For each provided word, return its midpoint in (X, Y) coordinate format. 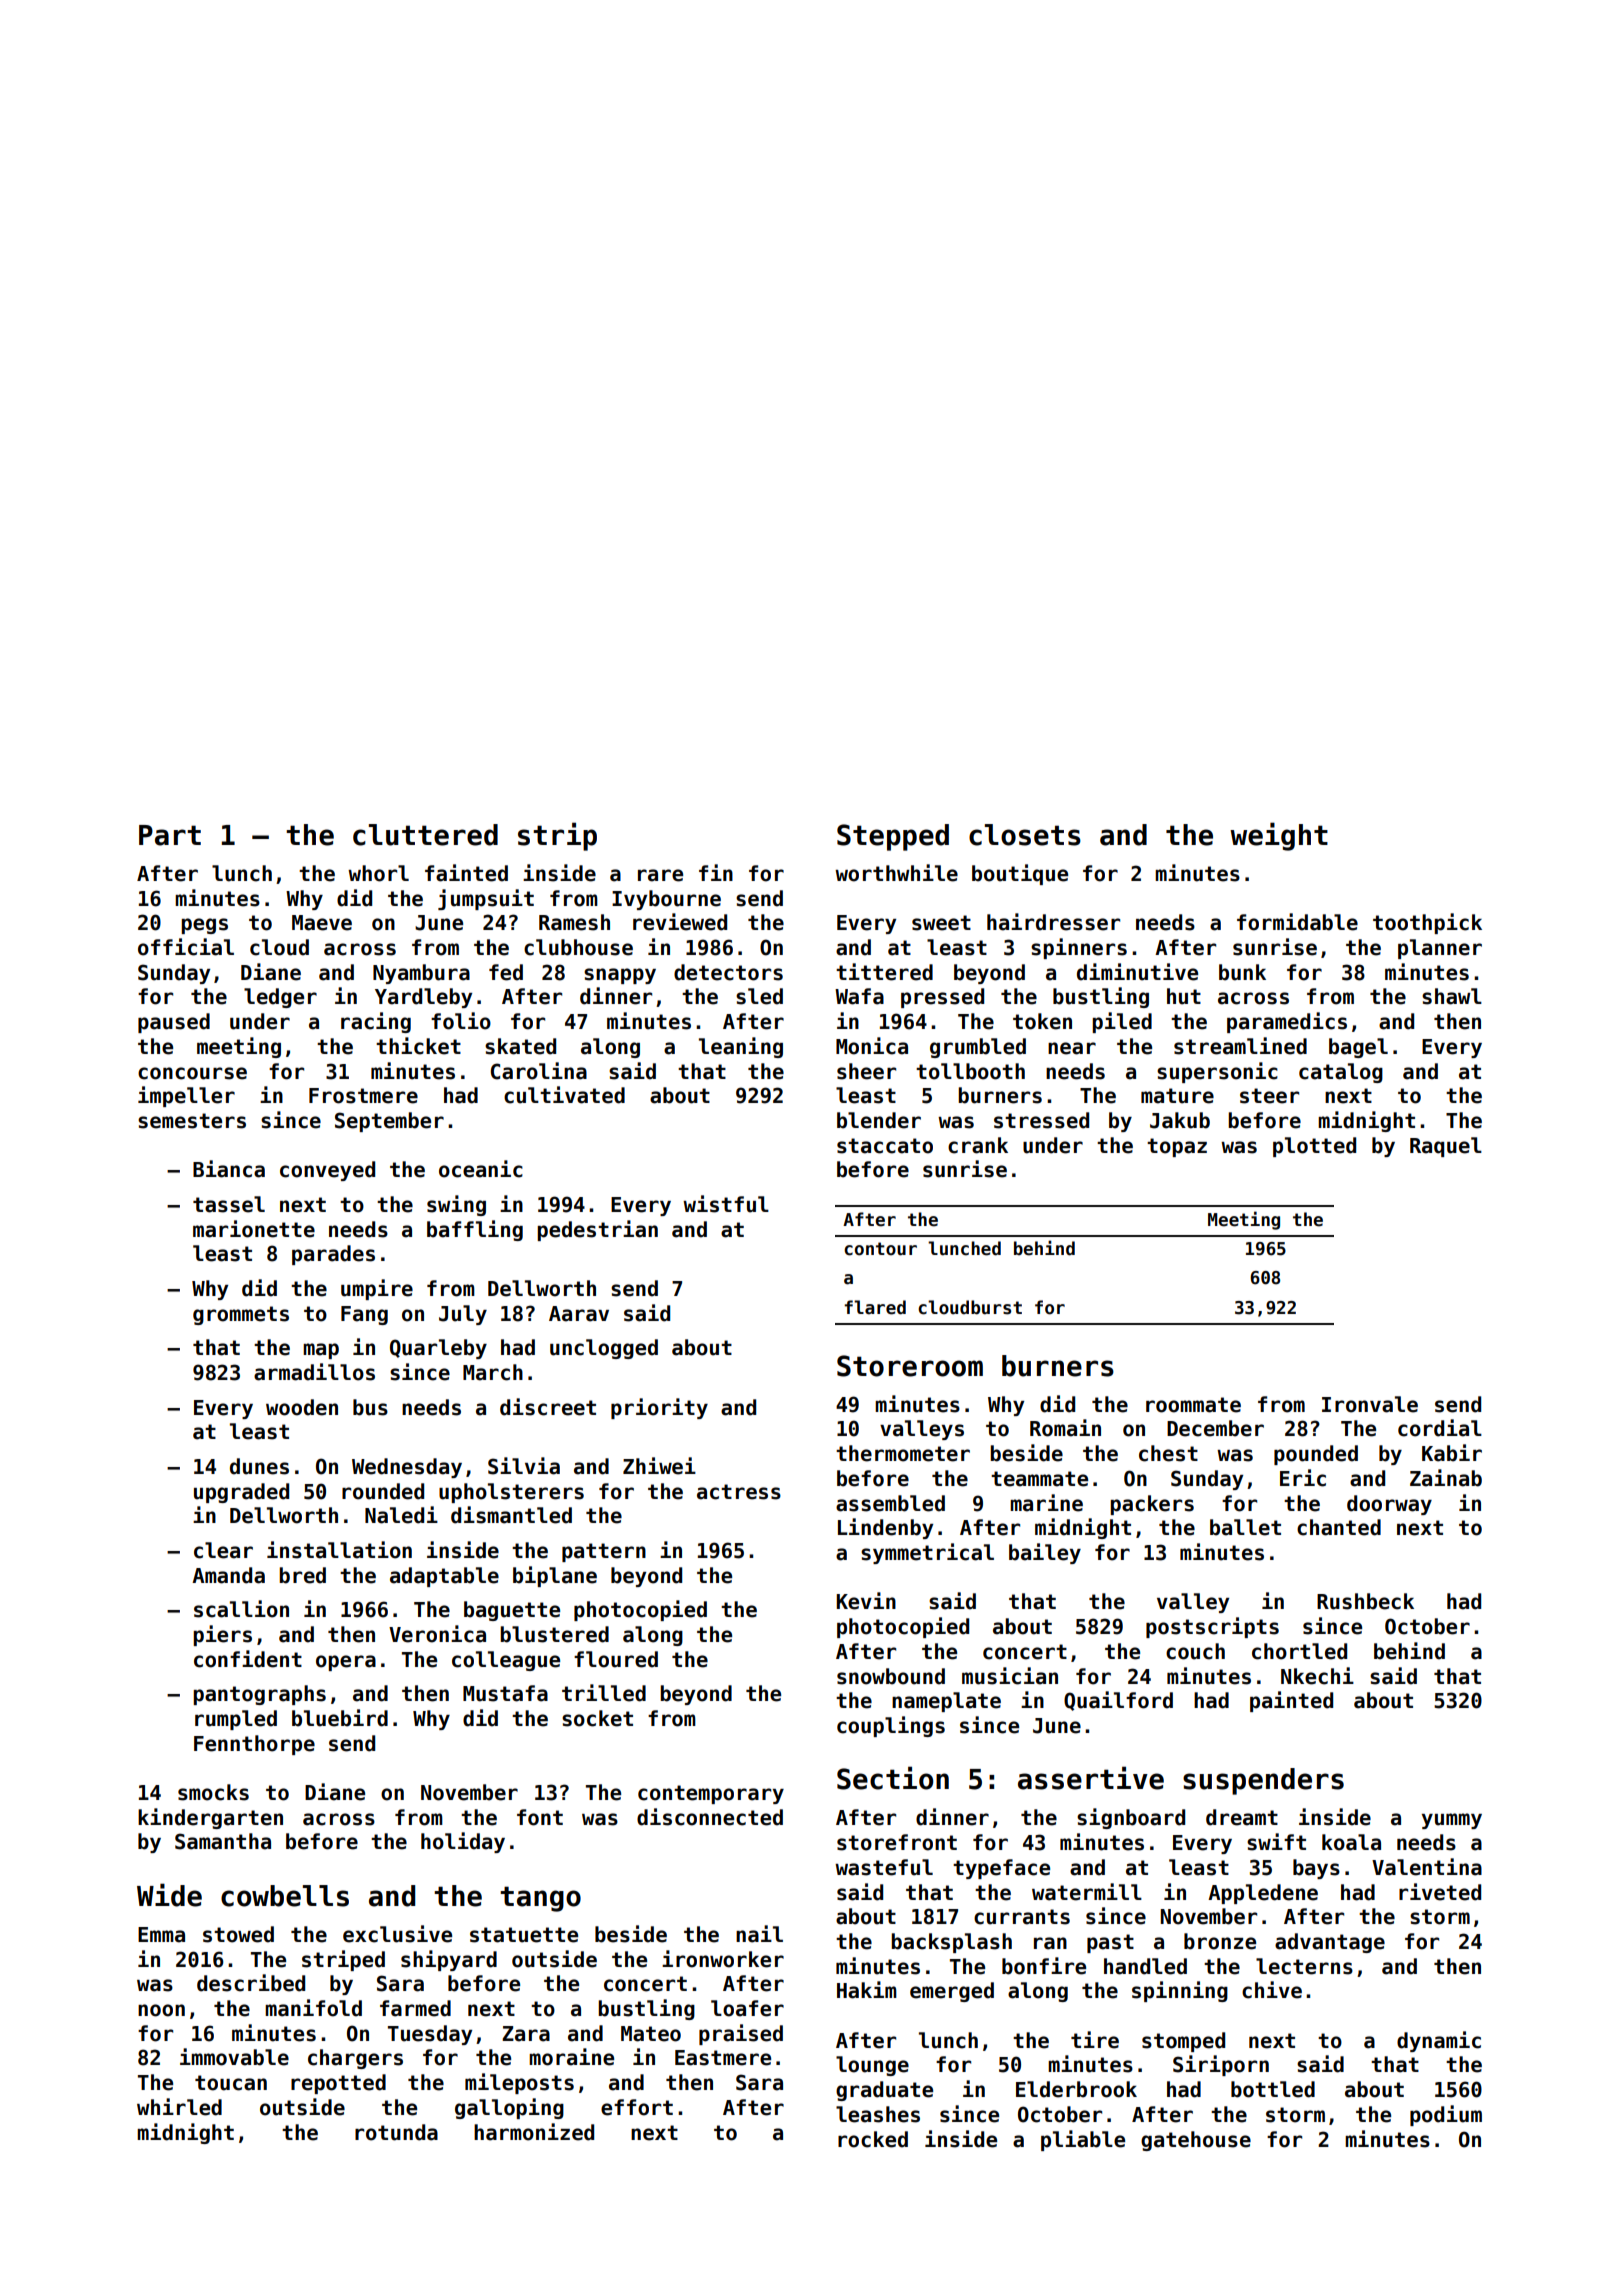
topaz (1177, 1147)
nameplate (946, 1702)
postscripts (1212, 1627)
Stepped (893, 837)
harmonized (534, 2132)
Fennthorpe (254, 1745)
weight (1279, 836)
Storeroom (910, 1366)
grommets (241, 1315)
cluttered (425, 835)
